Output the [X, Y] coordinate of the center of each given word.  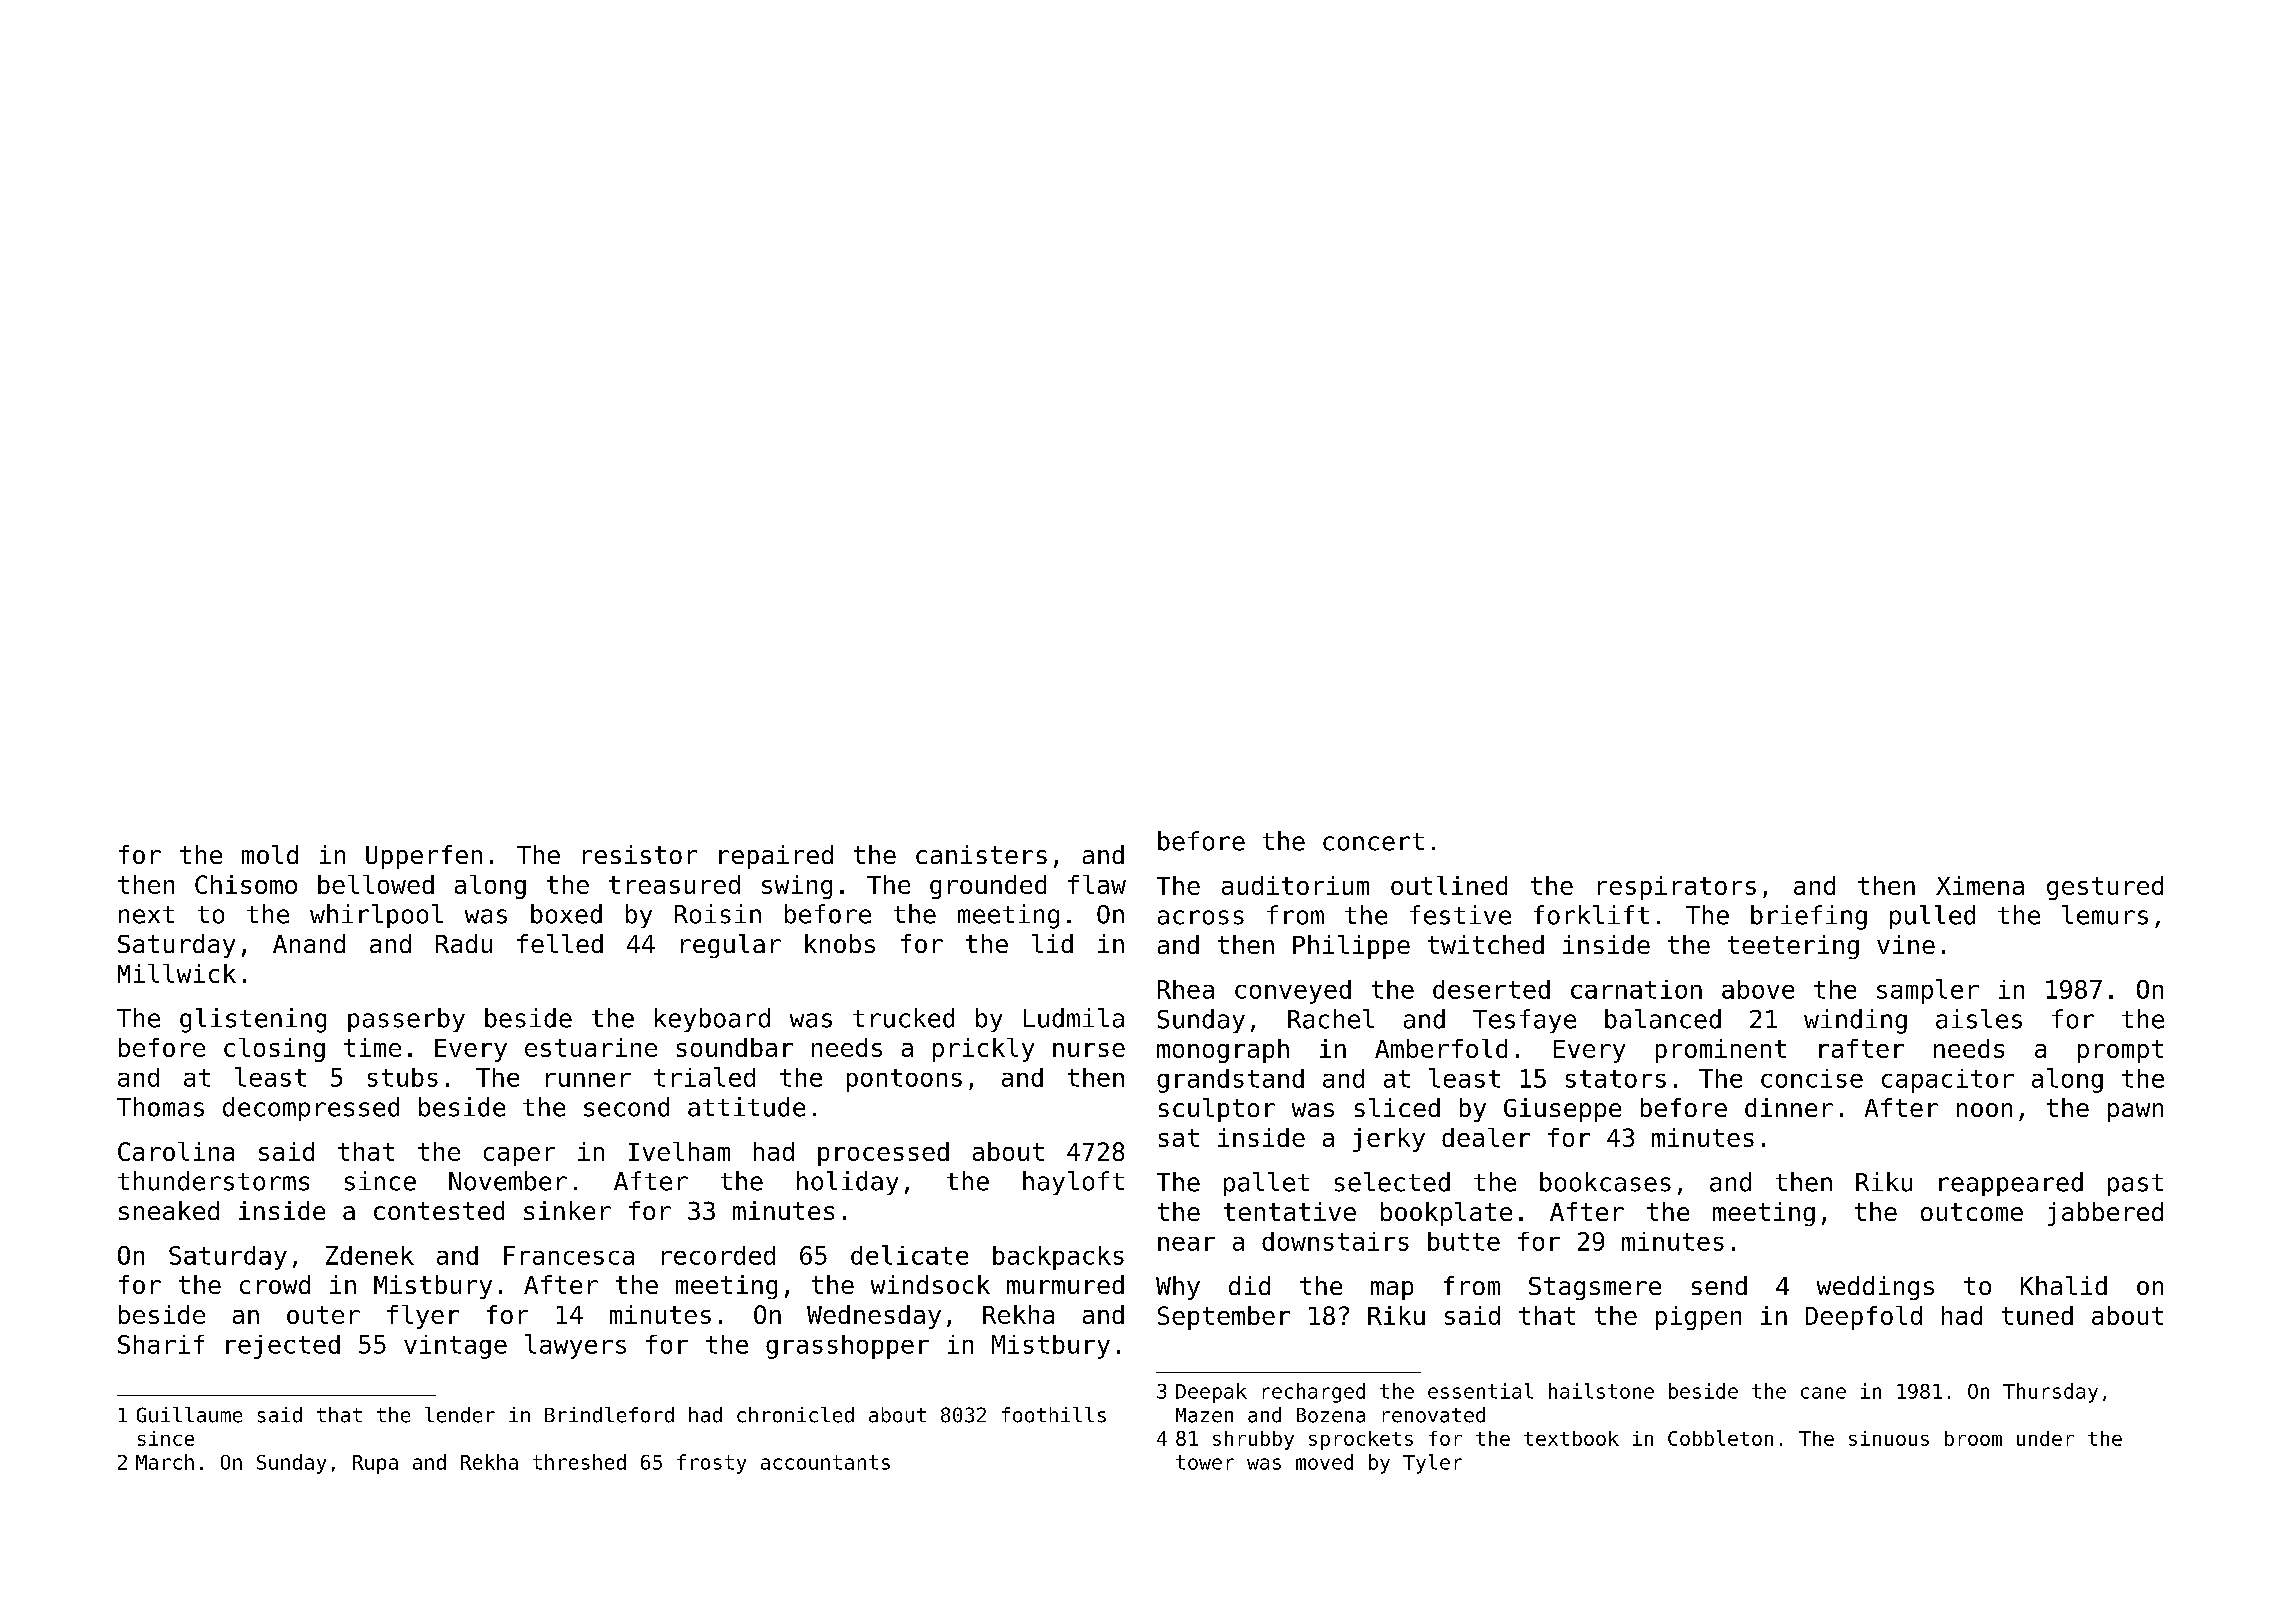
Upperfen [424, 857]
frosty [711, 1464]
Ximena [1980, 885]
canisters [981, 854]
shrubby [1253, 1440]
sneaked [169, 1210]
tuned [2037, 1315]
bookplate [1446, 1214]
